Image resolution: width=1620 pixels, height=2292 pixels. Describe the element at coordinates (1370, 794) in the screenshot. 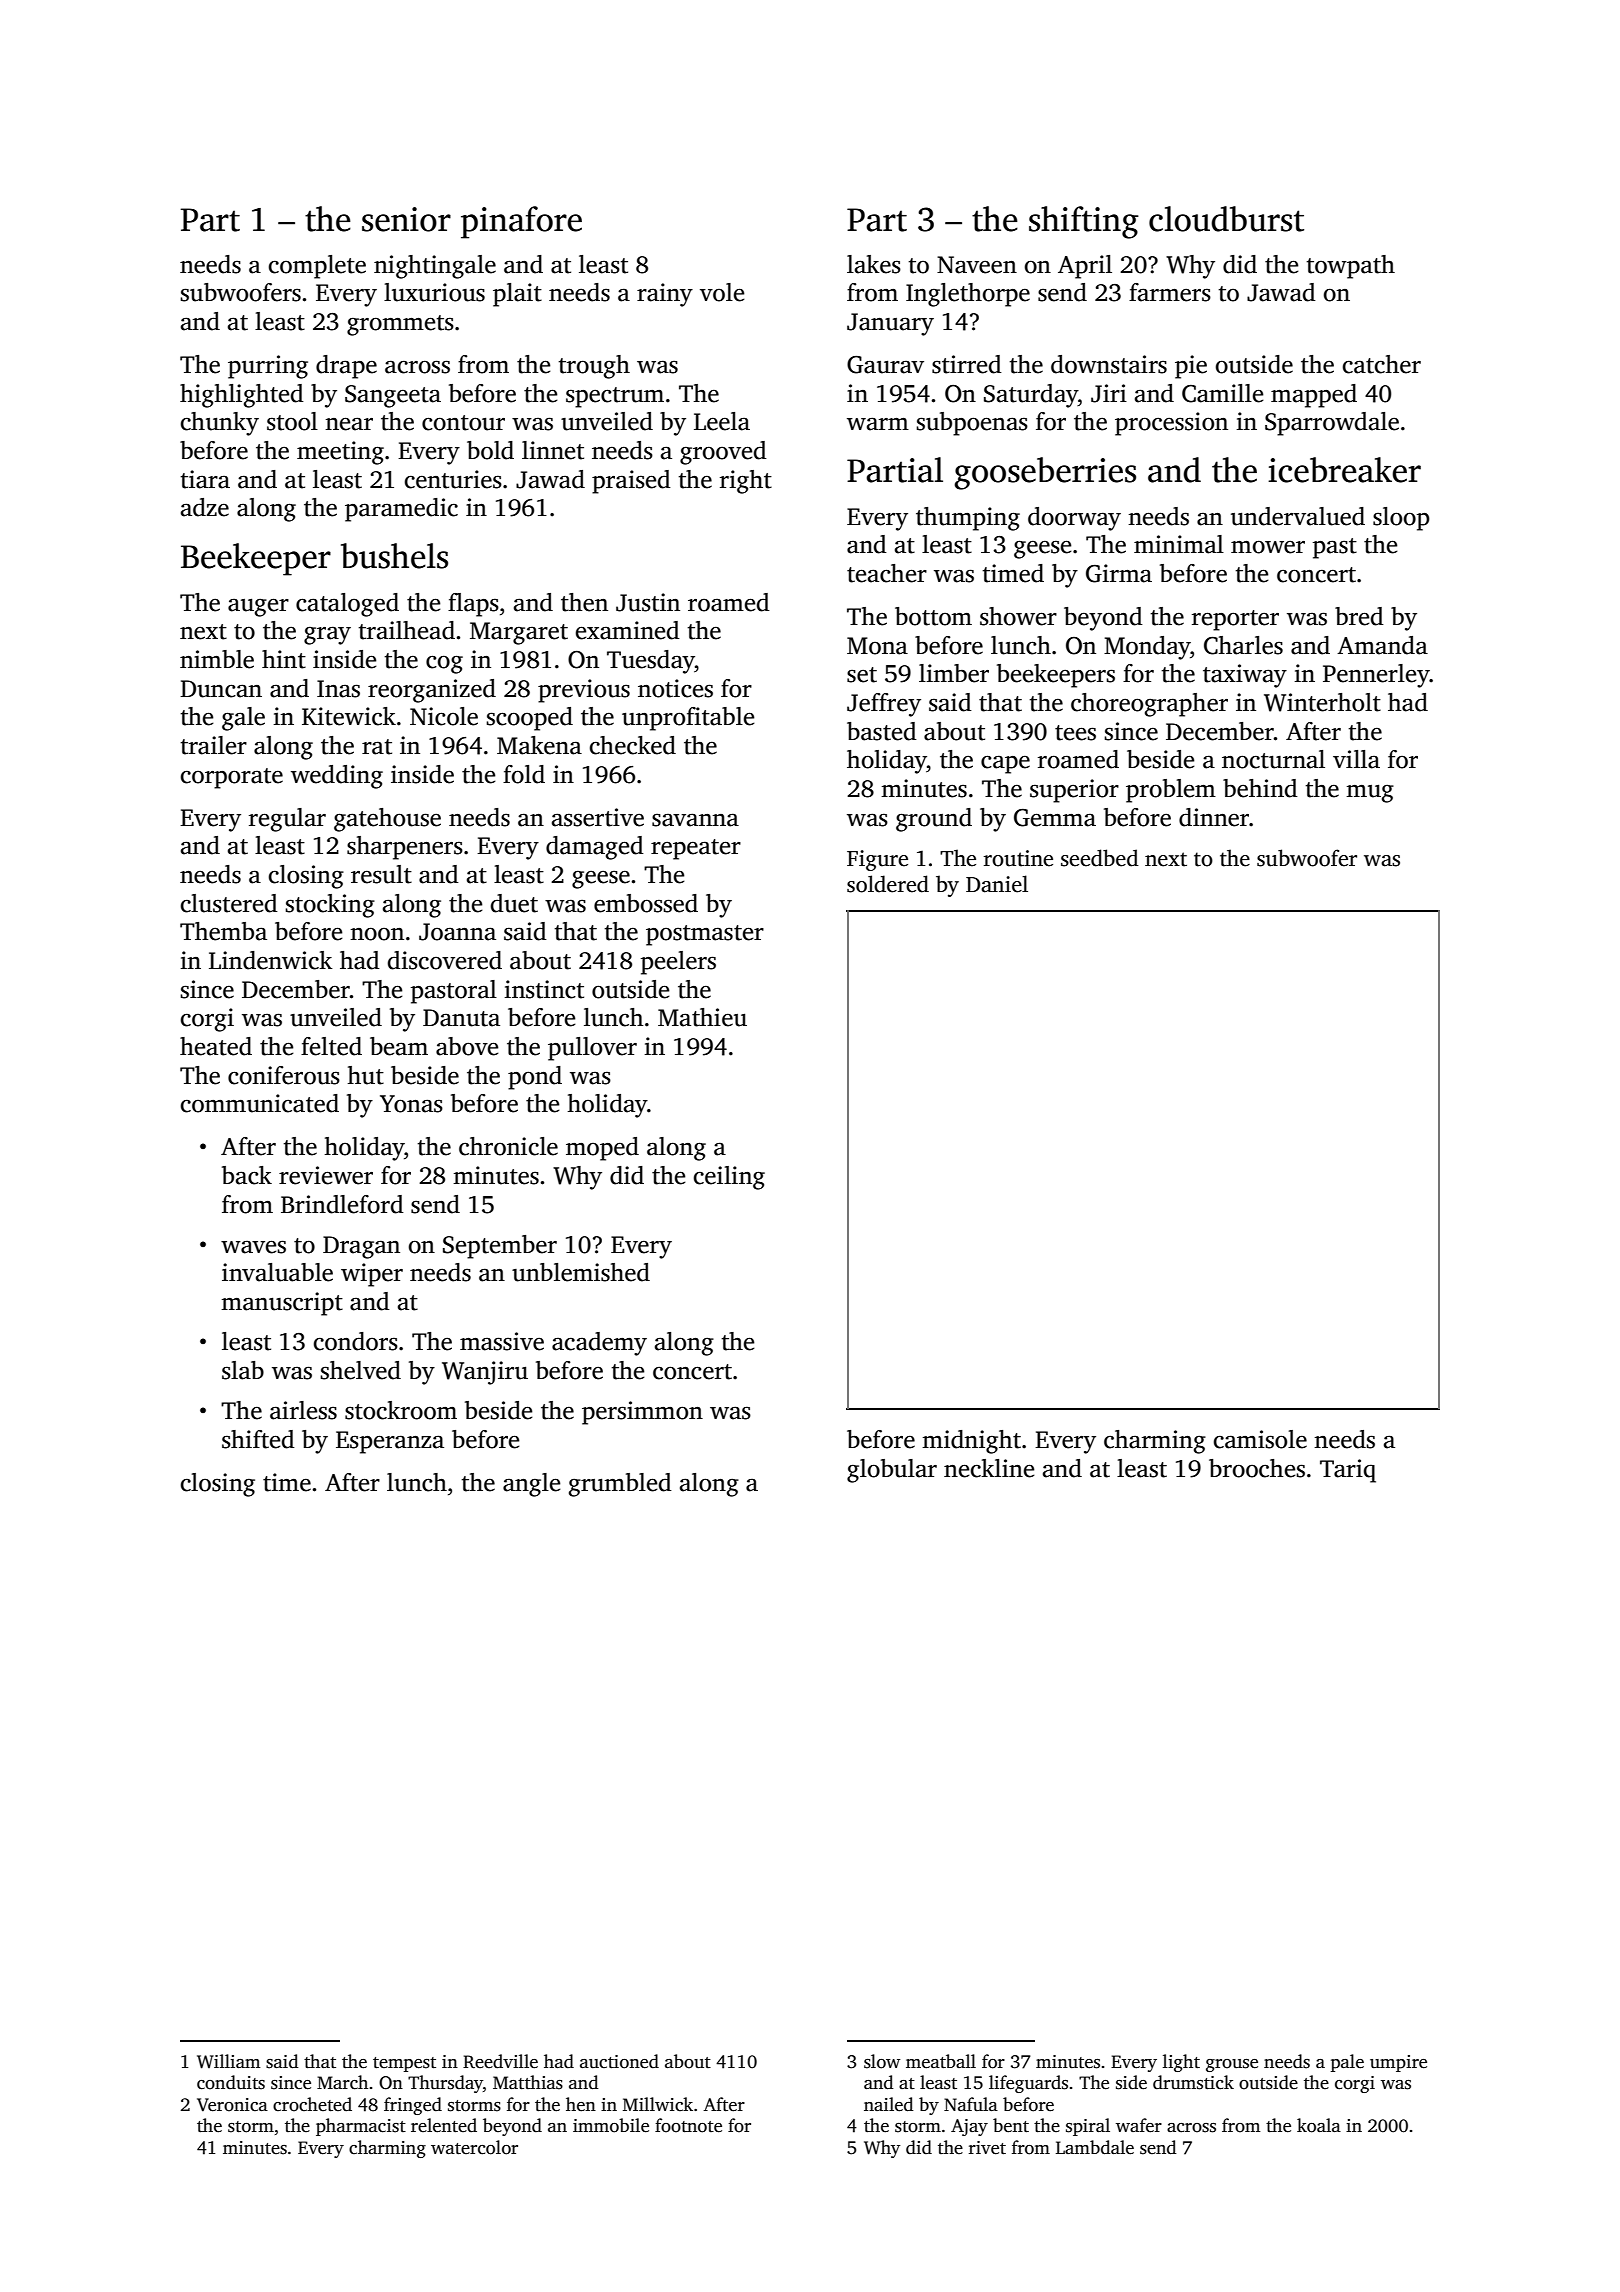

I see `mug` at that location.
